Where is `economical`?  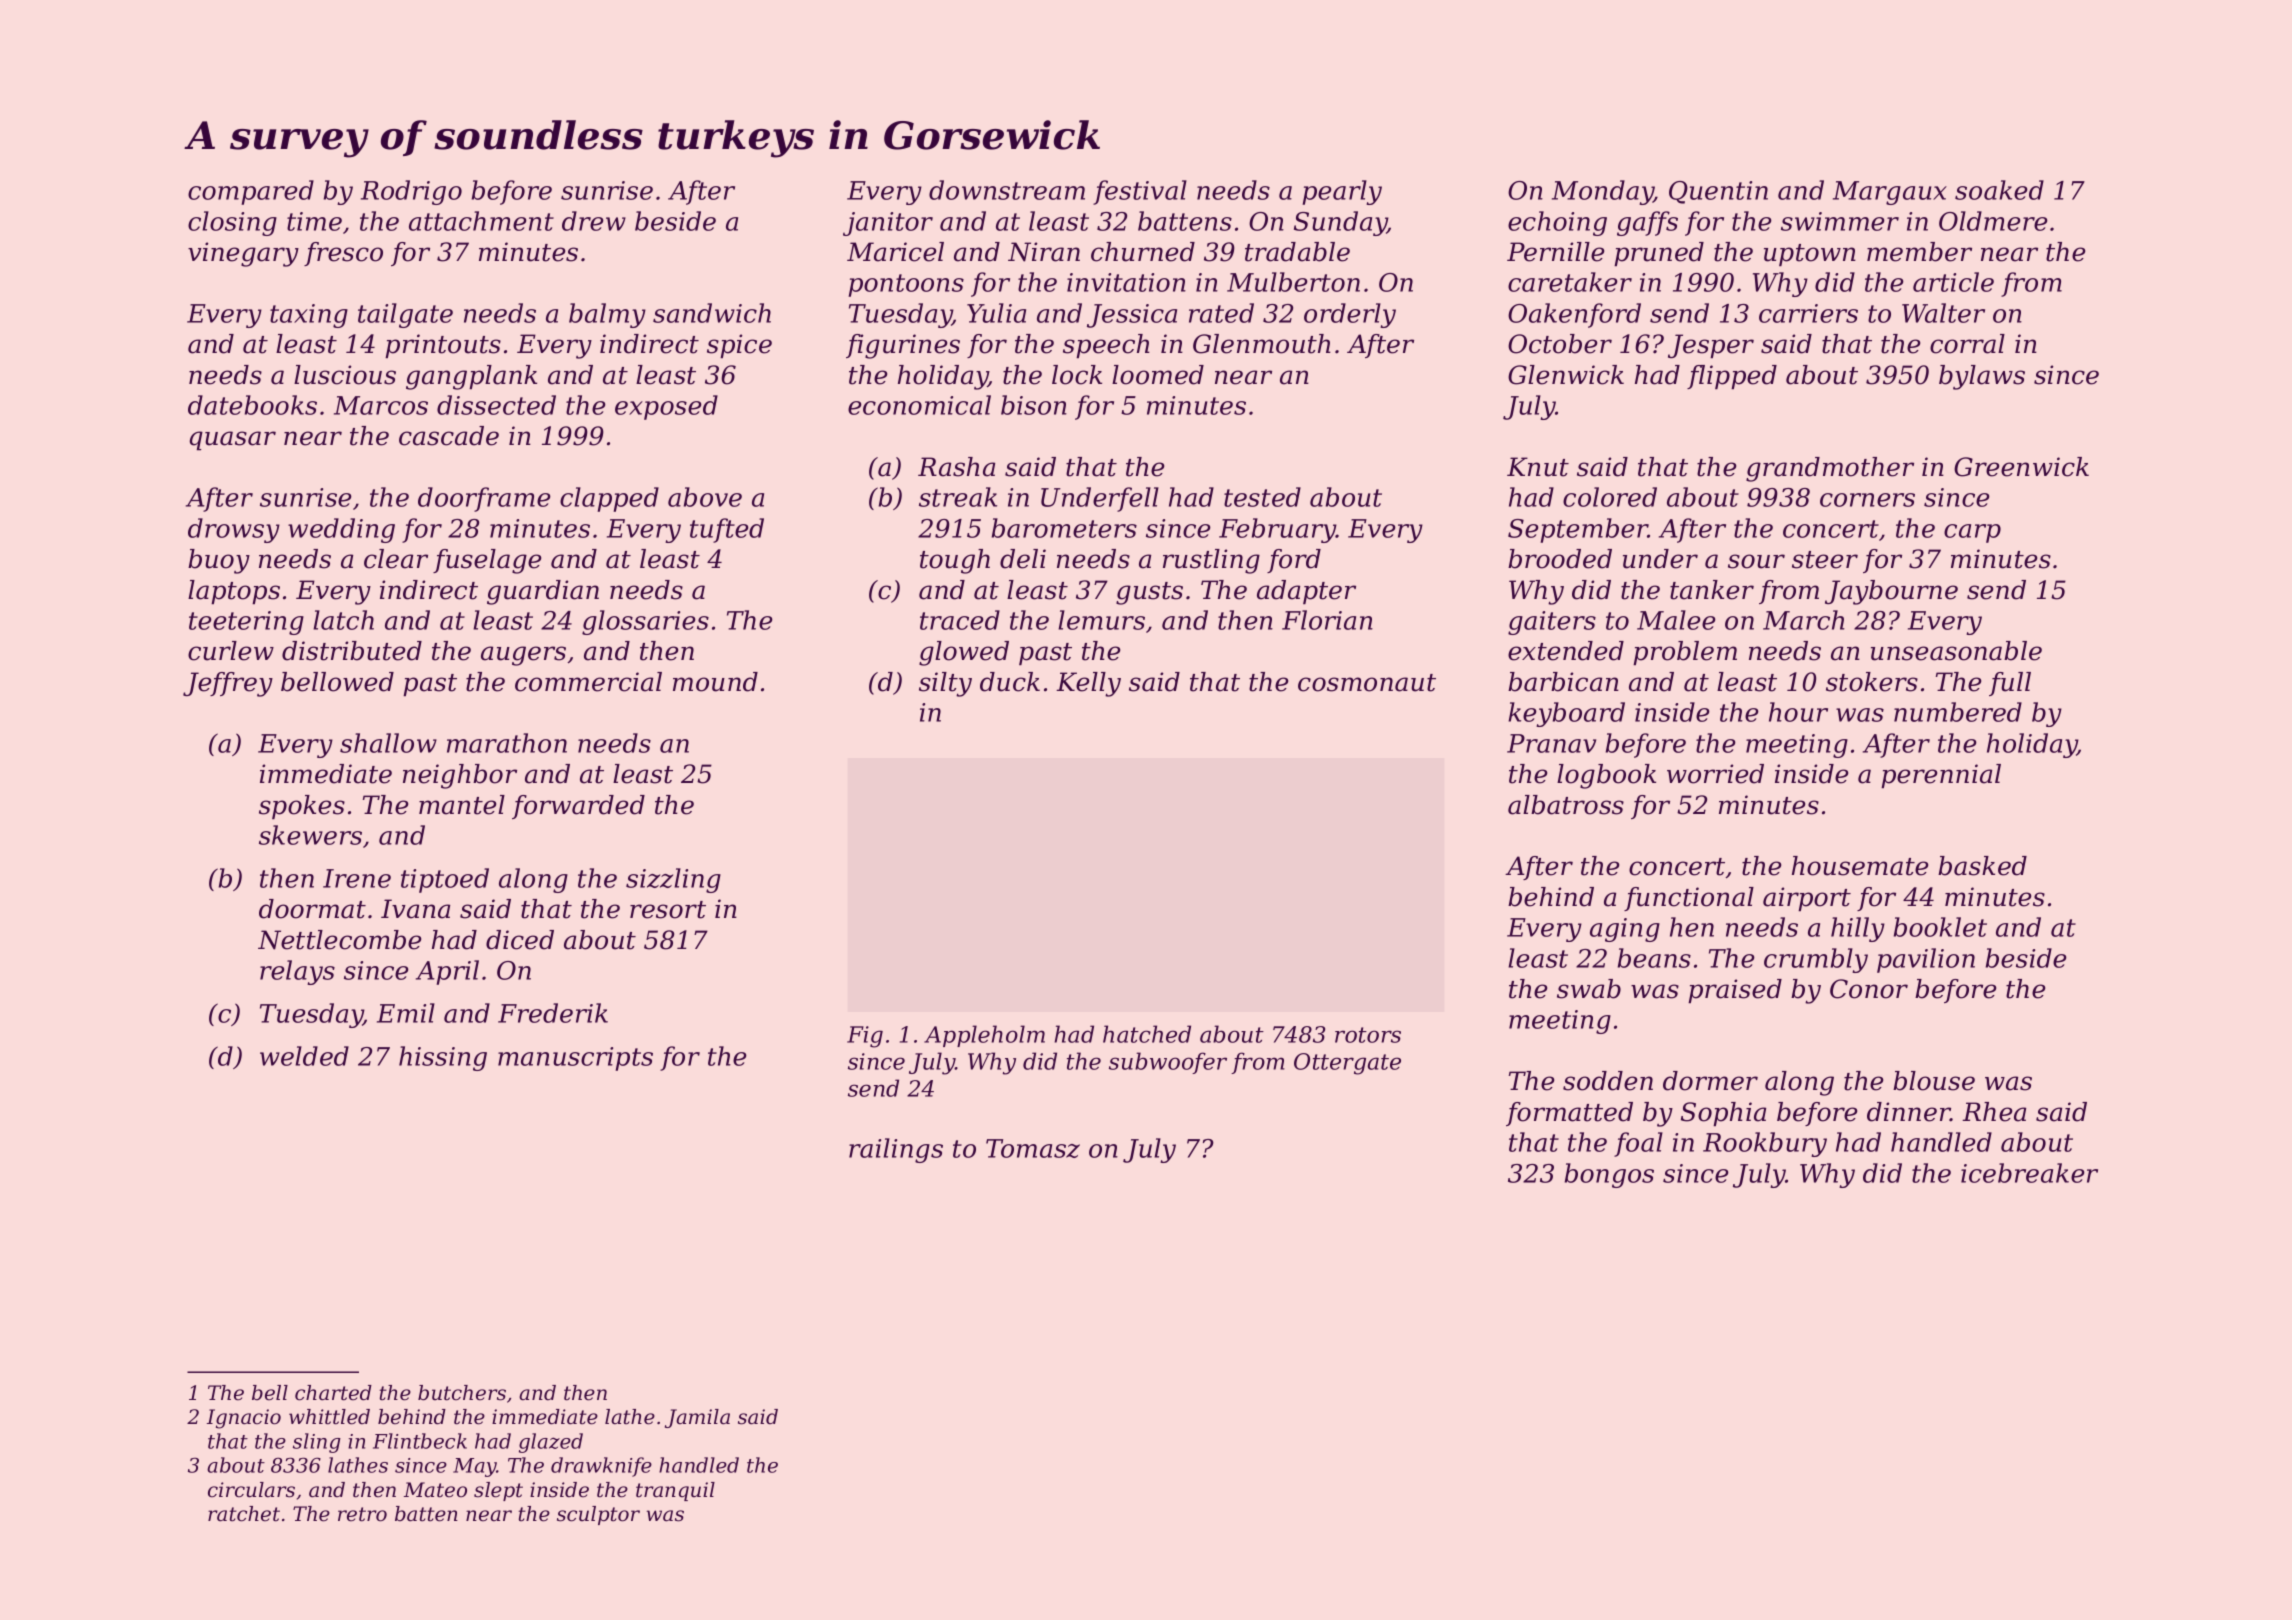
economical is located at coordinates (919, 405).
